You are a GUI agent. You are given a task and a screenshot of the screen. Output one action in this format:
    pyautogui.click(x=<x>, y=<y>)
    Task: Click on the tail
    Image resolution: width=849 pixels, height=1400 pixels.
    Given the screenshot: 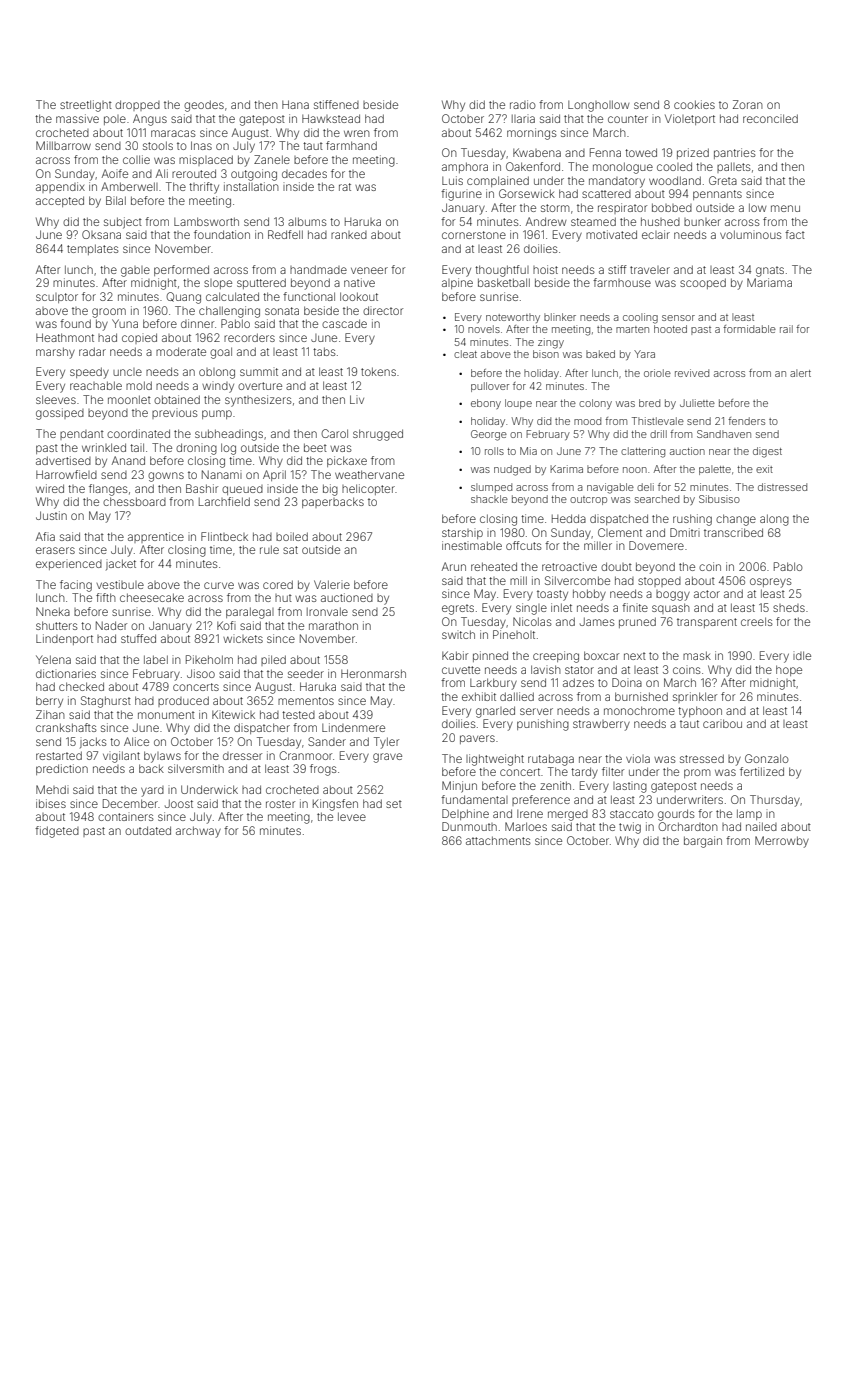 What is the action you would take?
    pyautogui.click(x=137, y=447)
